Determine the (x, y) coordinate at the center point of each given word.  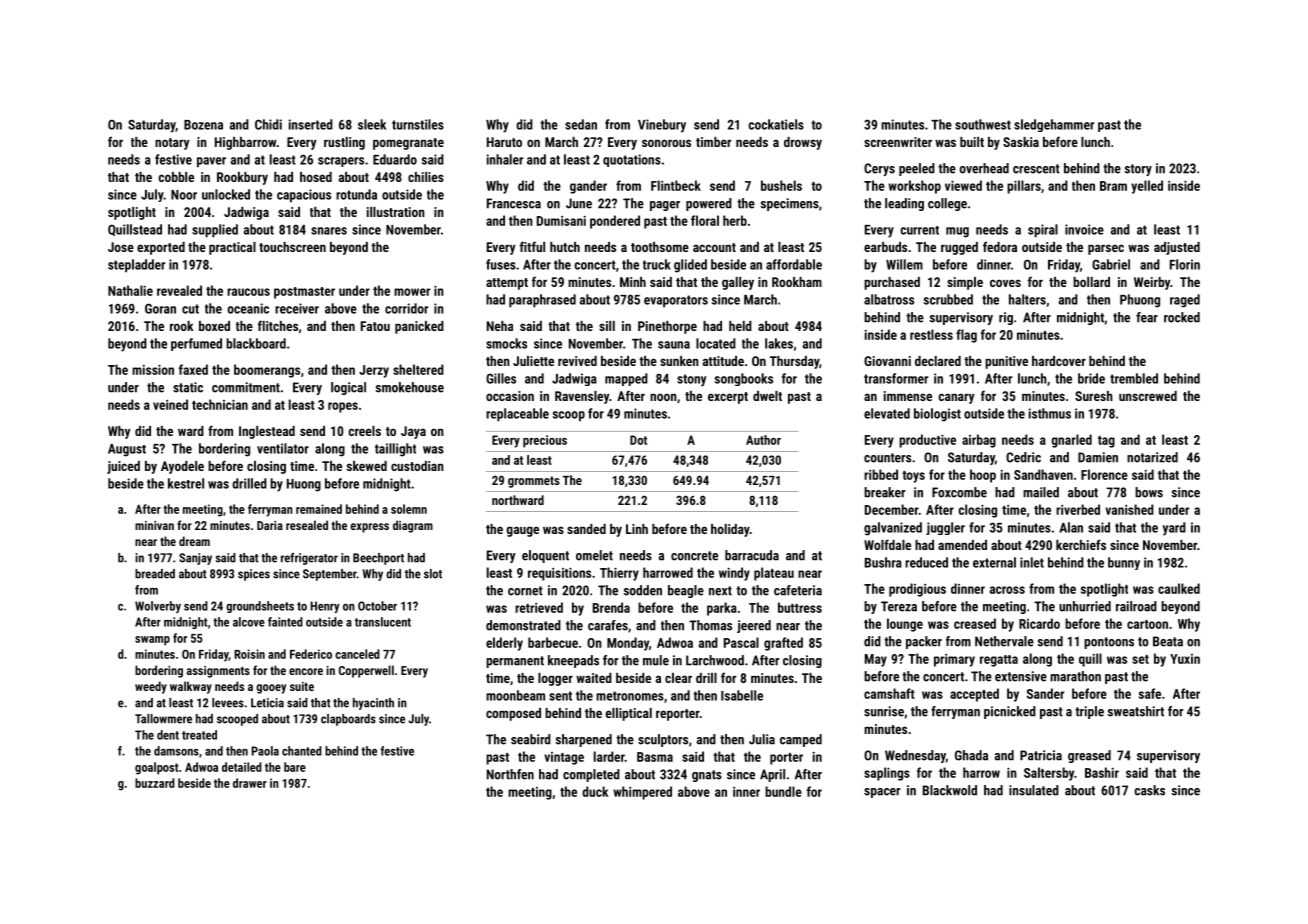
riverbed (1078, 509)
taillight (395, 450)
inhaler (504, 159)
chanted (302, 751)
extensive (1021, 676)
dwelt (767, 396)
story (1138, 170)
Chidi (268, 124)
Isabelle (742, 695)
